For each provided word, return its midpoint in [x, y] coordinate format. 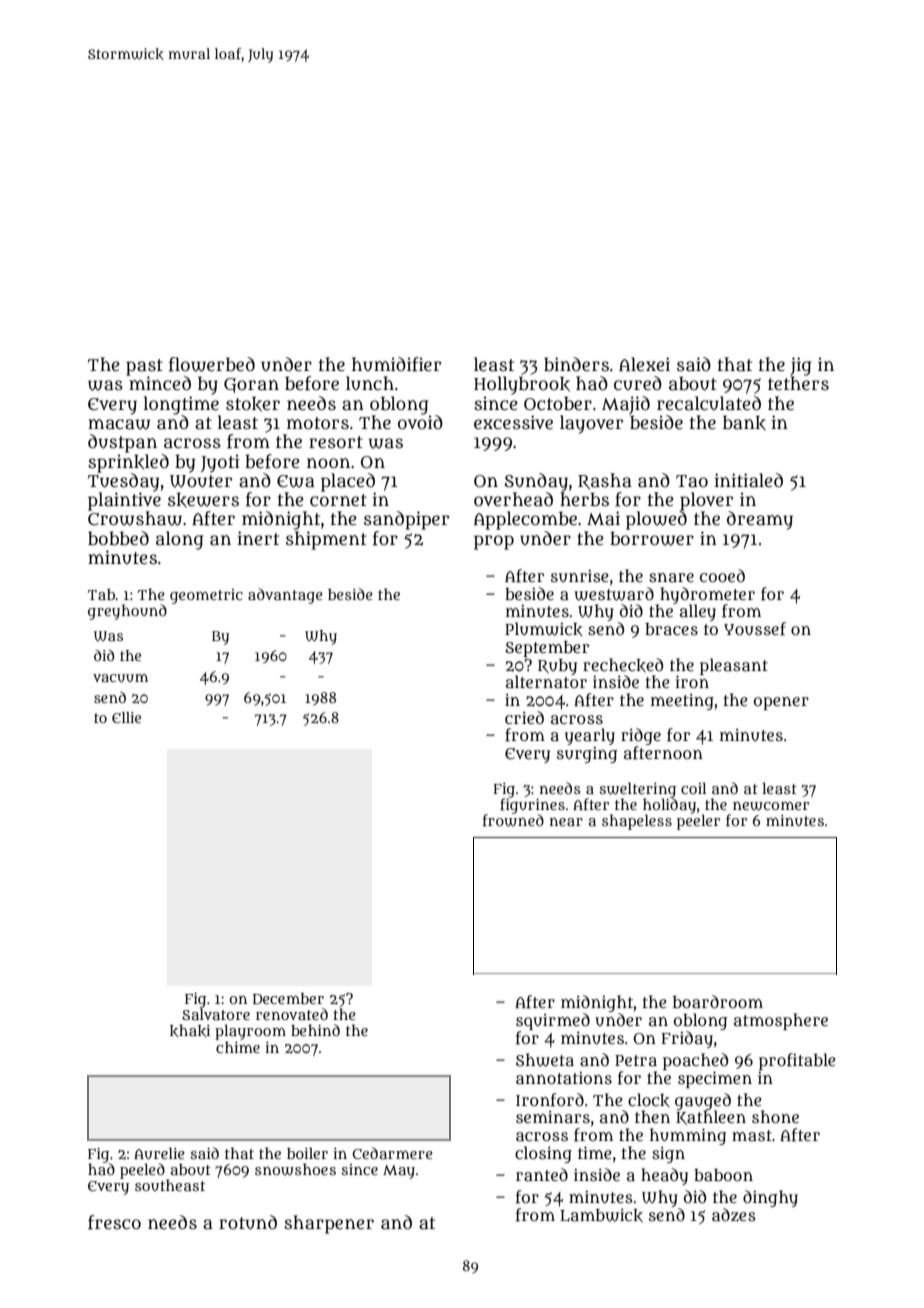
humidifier [396, 364]
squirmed [553, 1021]
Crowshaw [135, 518]
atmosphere [781, 1021]
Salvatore [216, 1014]
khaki [190, 1030]
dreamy [760, 520]
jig [801, 366]
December [288, 998]
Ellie [126, 717]
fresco [114, 1222]
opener [781, 703]
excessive [513, 422]
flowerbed [212, 364]
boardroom [718, 1001]
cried [524, 717]
